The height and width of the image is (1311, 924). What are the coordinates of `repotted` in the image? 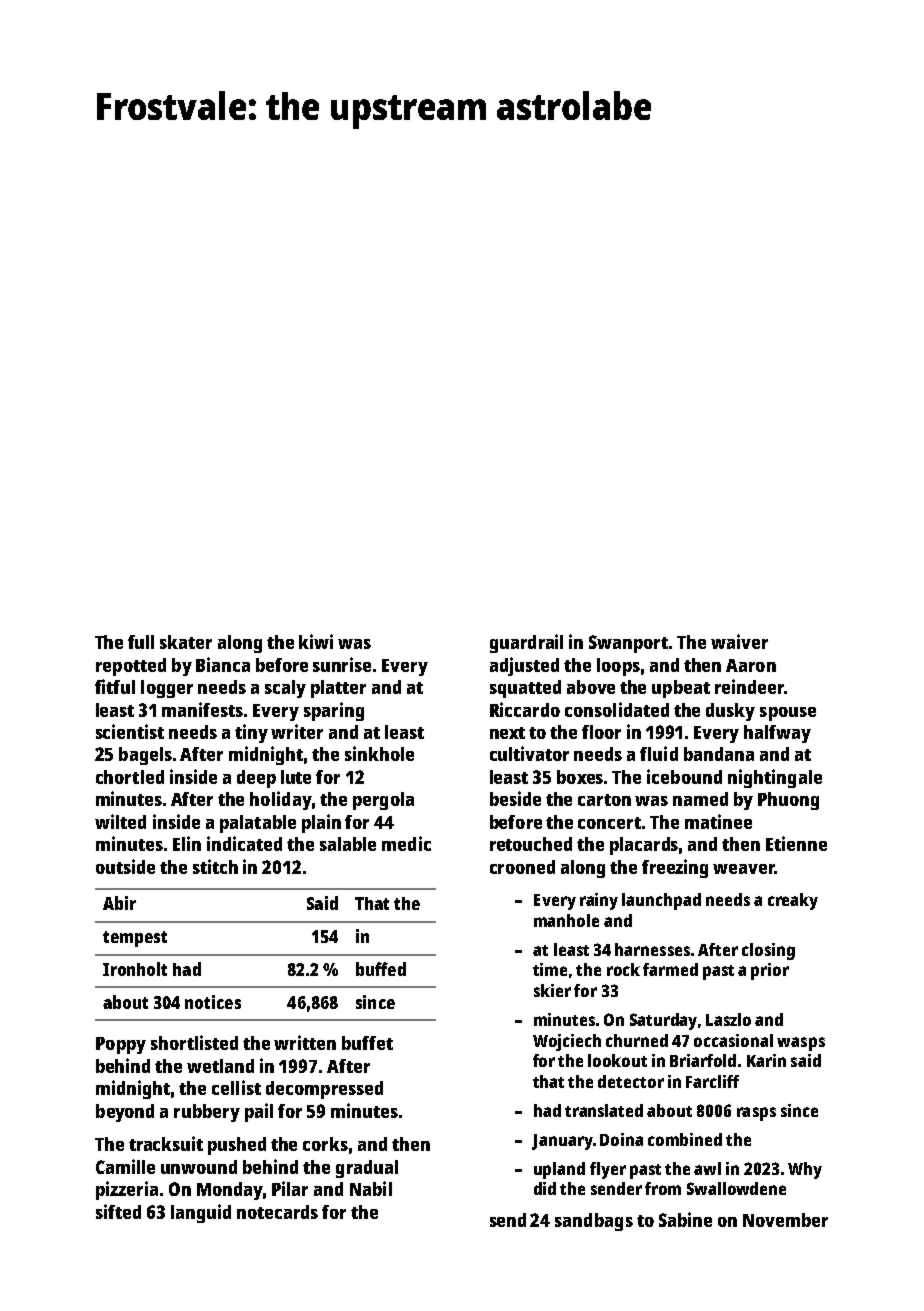 It's located at (131, 667).
